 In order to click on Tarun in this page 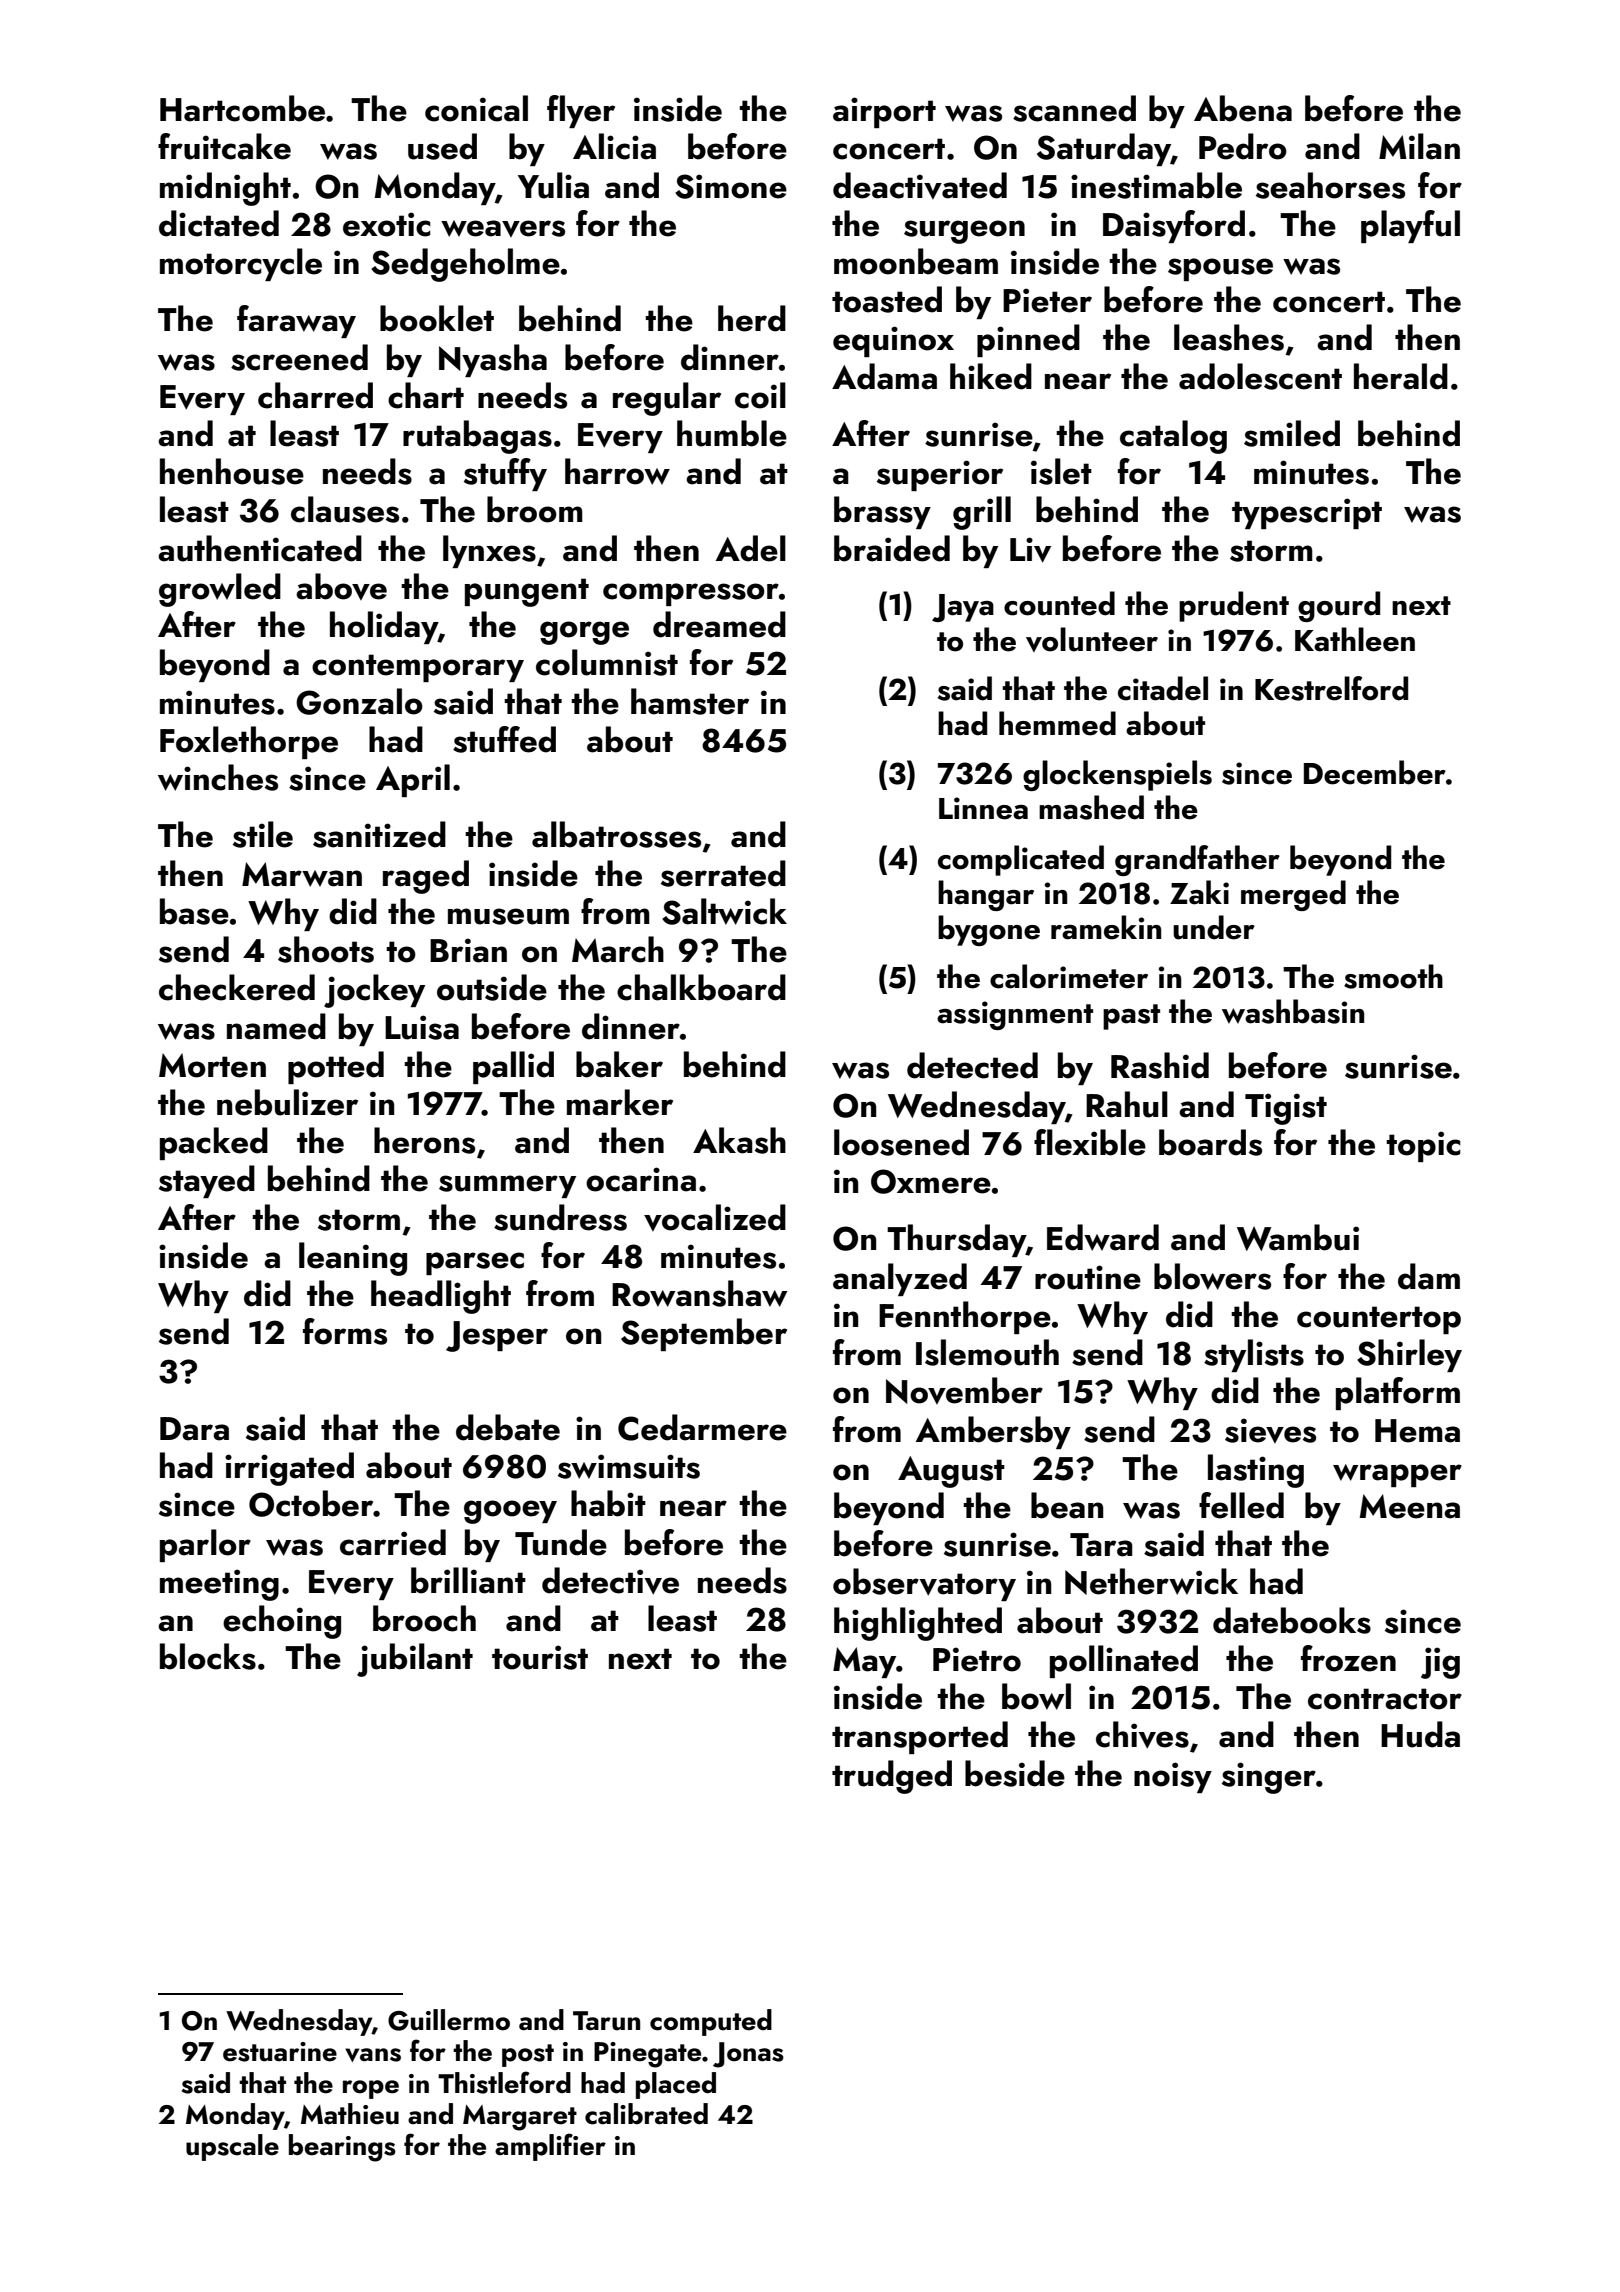, I will do `click(606, 2021)`.
